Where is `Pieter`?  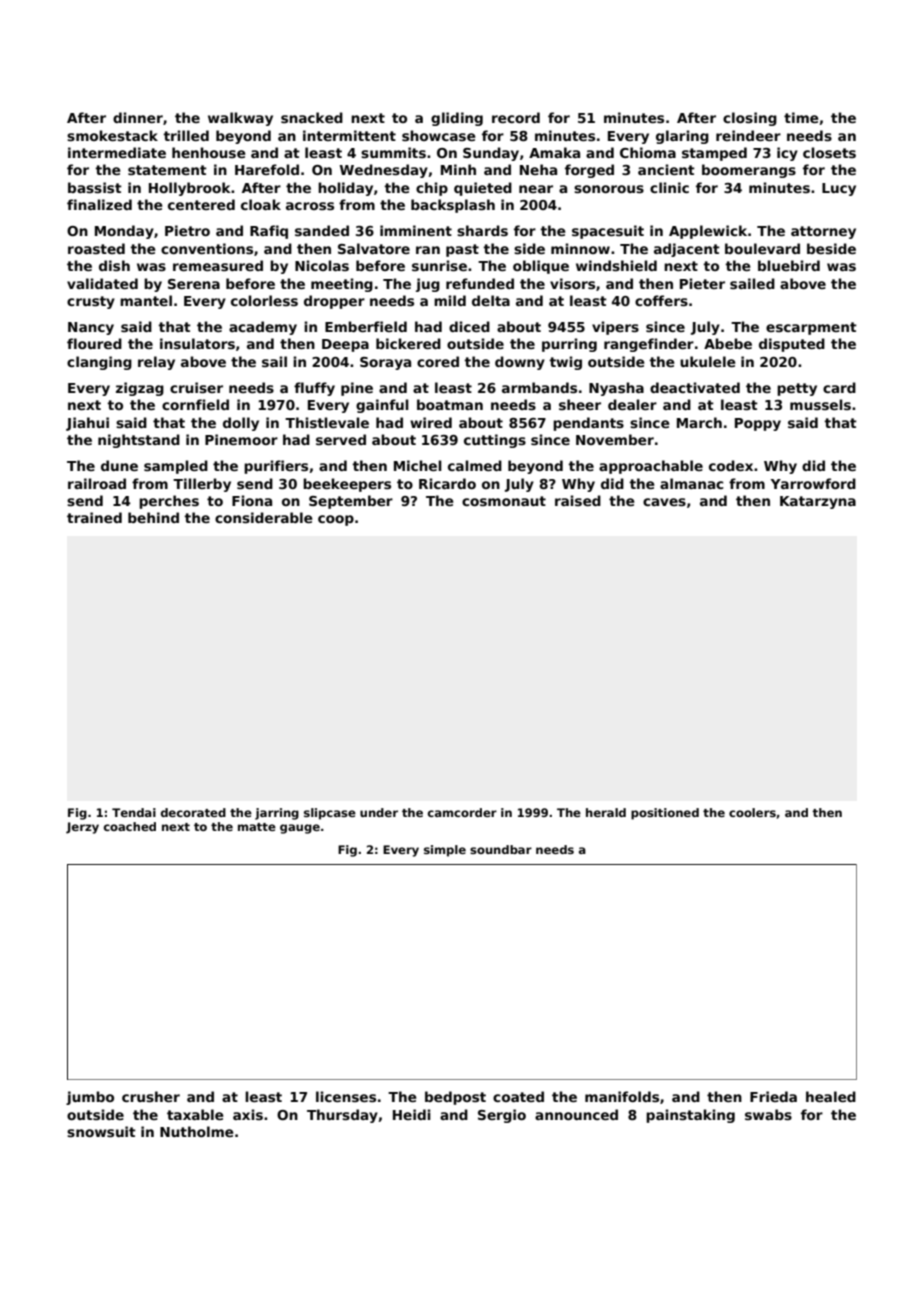 Pieter is located at coordinates (702, 283).
